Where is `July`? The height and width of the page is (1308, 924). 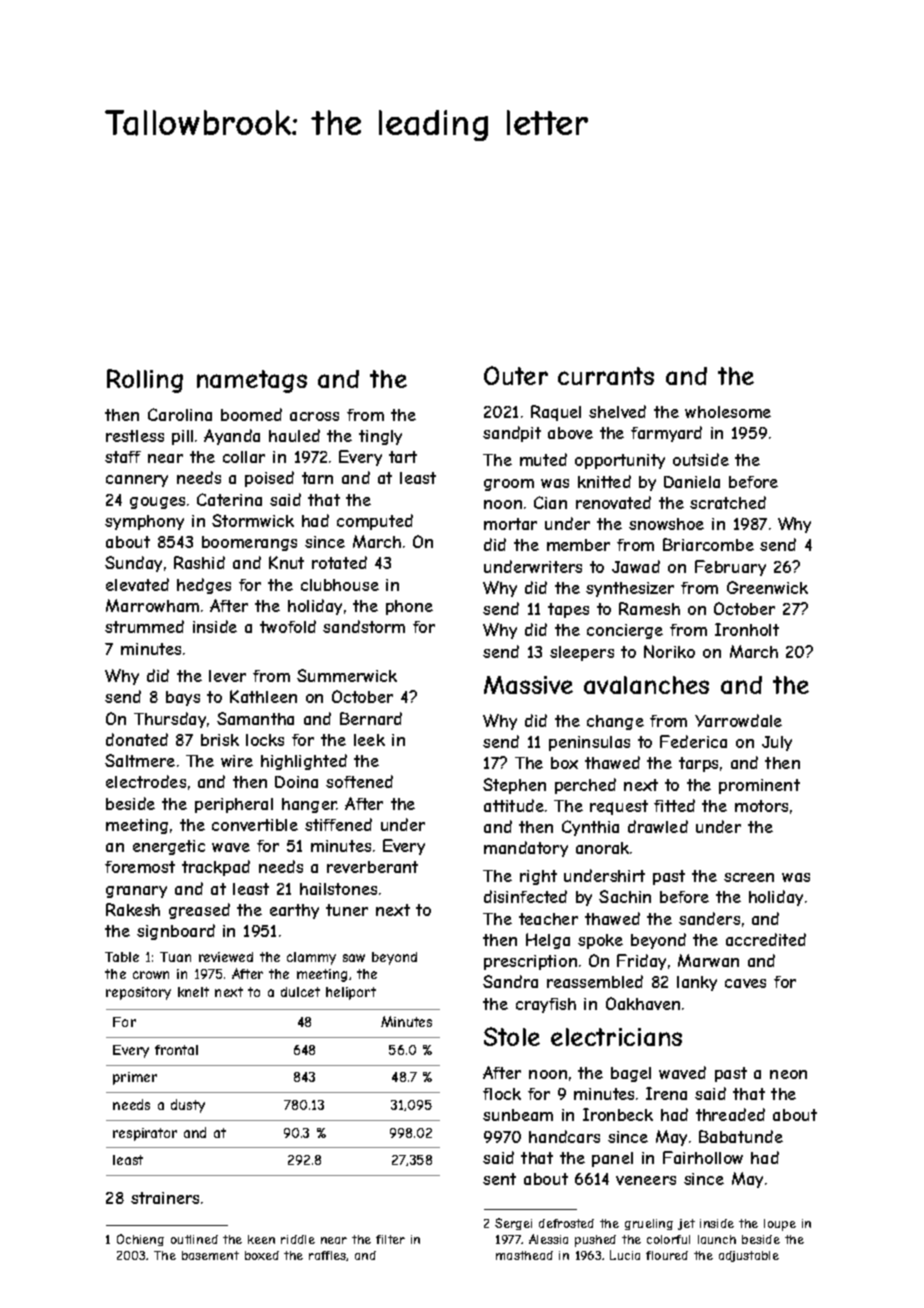 July is located at coordinates (777, 743).
